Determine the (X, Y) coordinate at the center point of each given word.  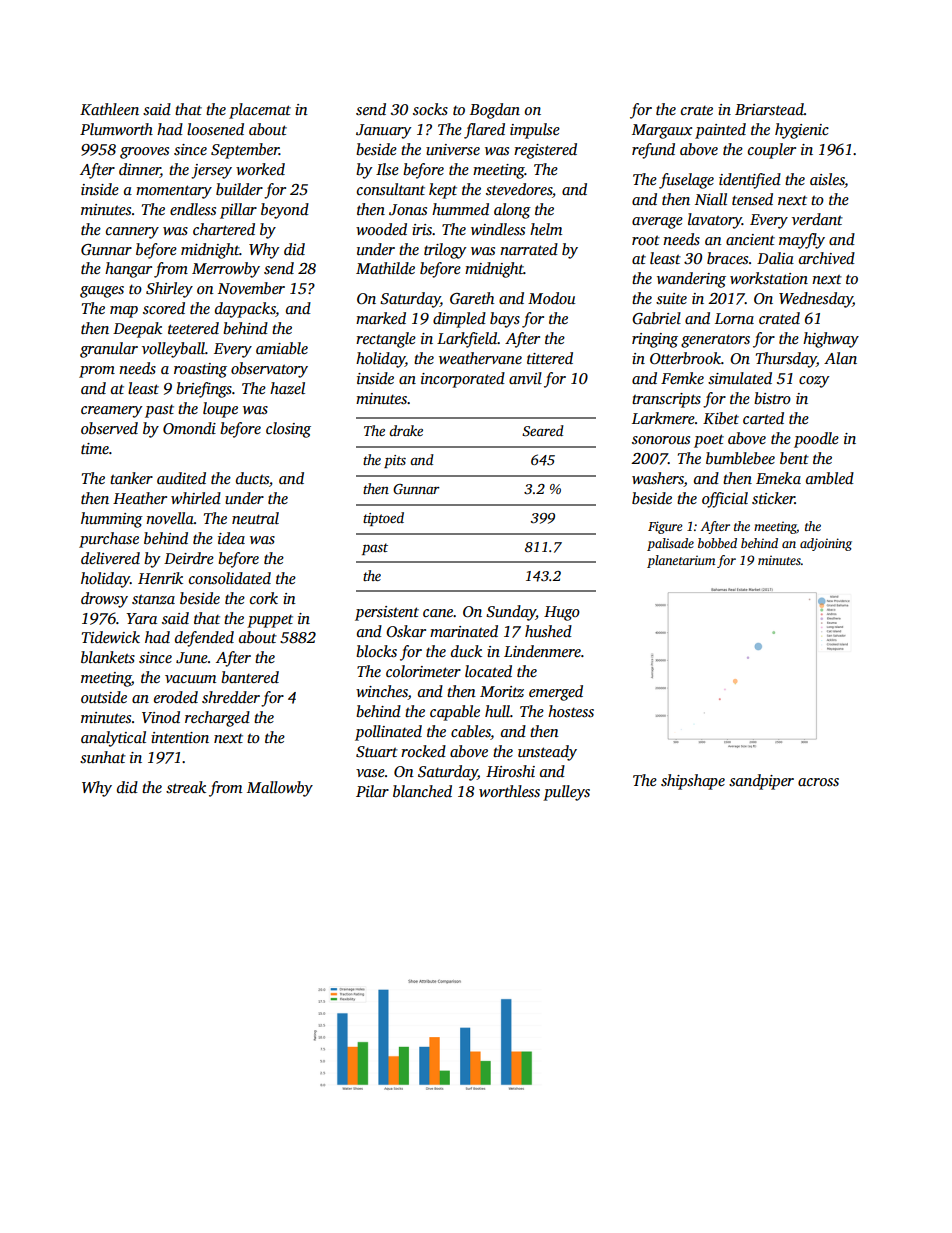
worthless (509, 791)
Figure (665, 527)
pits (395, 461)
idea (231, 538)
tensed (752, 199)
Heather (140, 498)
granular (109, 350)
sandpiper (761, 782)
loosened (215, 129)
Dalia (775, 258)
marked (381, 318)
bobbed (717, 543)
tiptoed (383, 519)
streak (186, 787)
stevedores (519, 189)
